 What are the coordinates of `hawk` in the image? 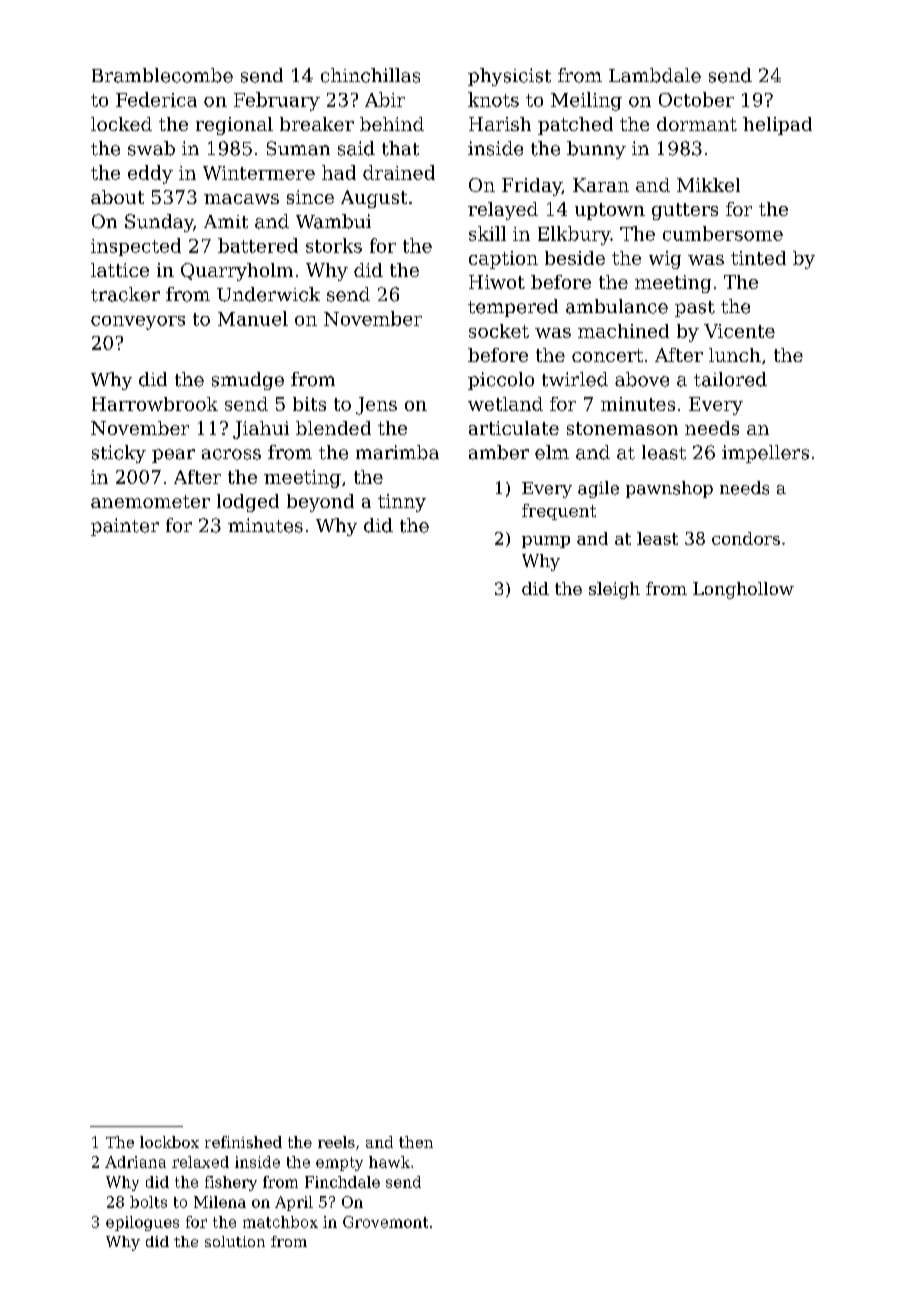 It's located at (389, 1162).
